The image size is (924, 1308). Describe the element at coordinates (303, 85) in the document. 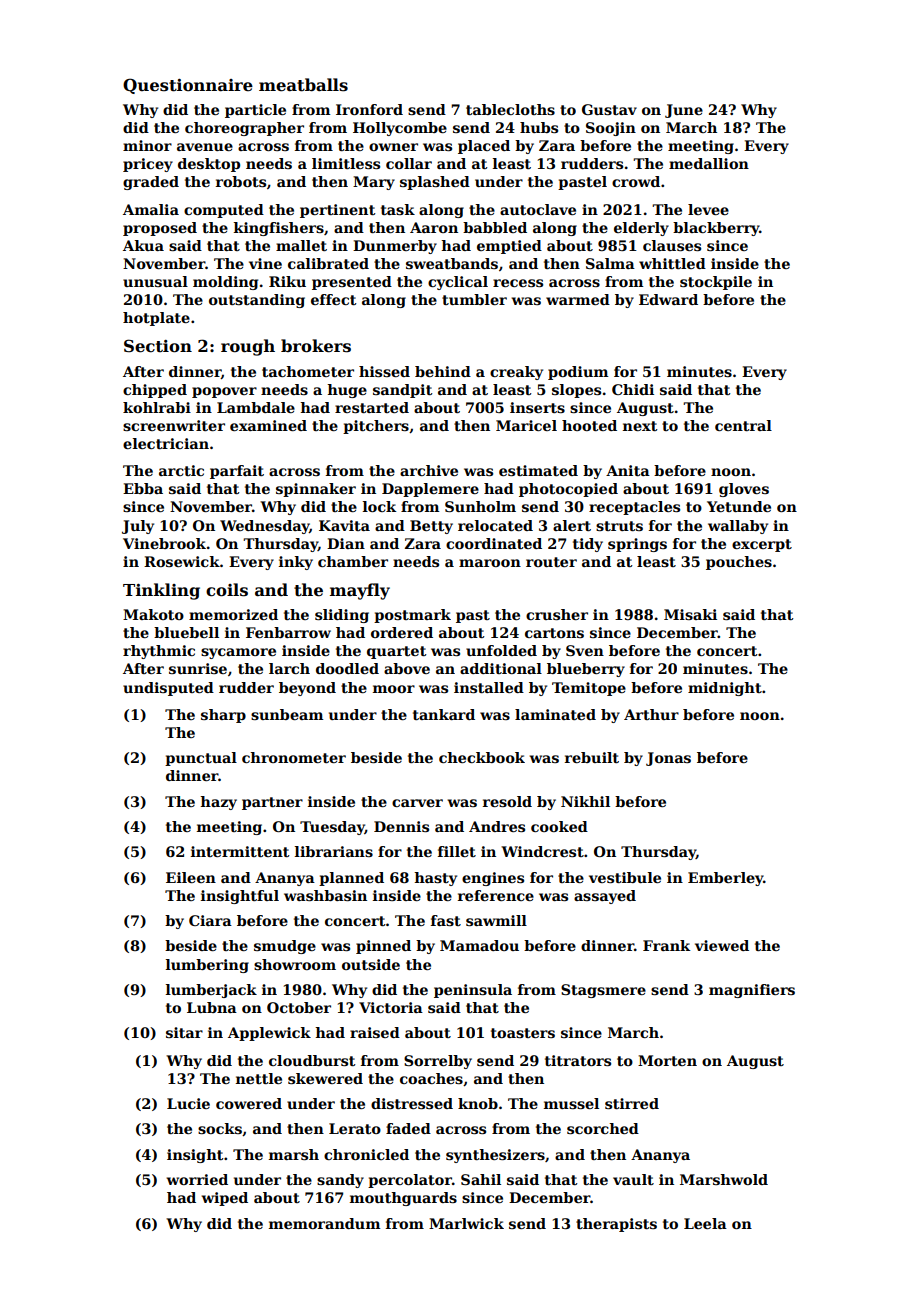

I see `meatballs` at that location.
